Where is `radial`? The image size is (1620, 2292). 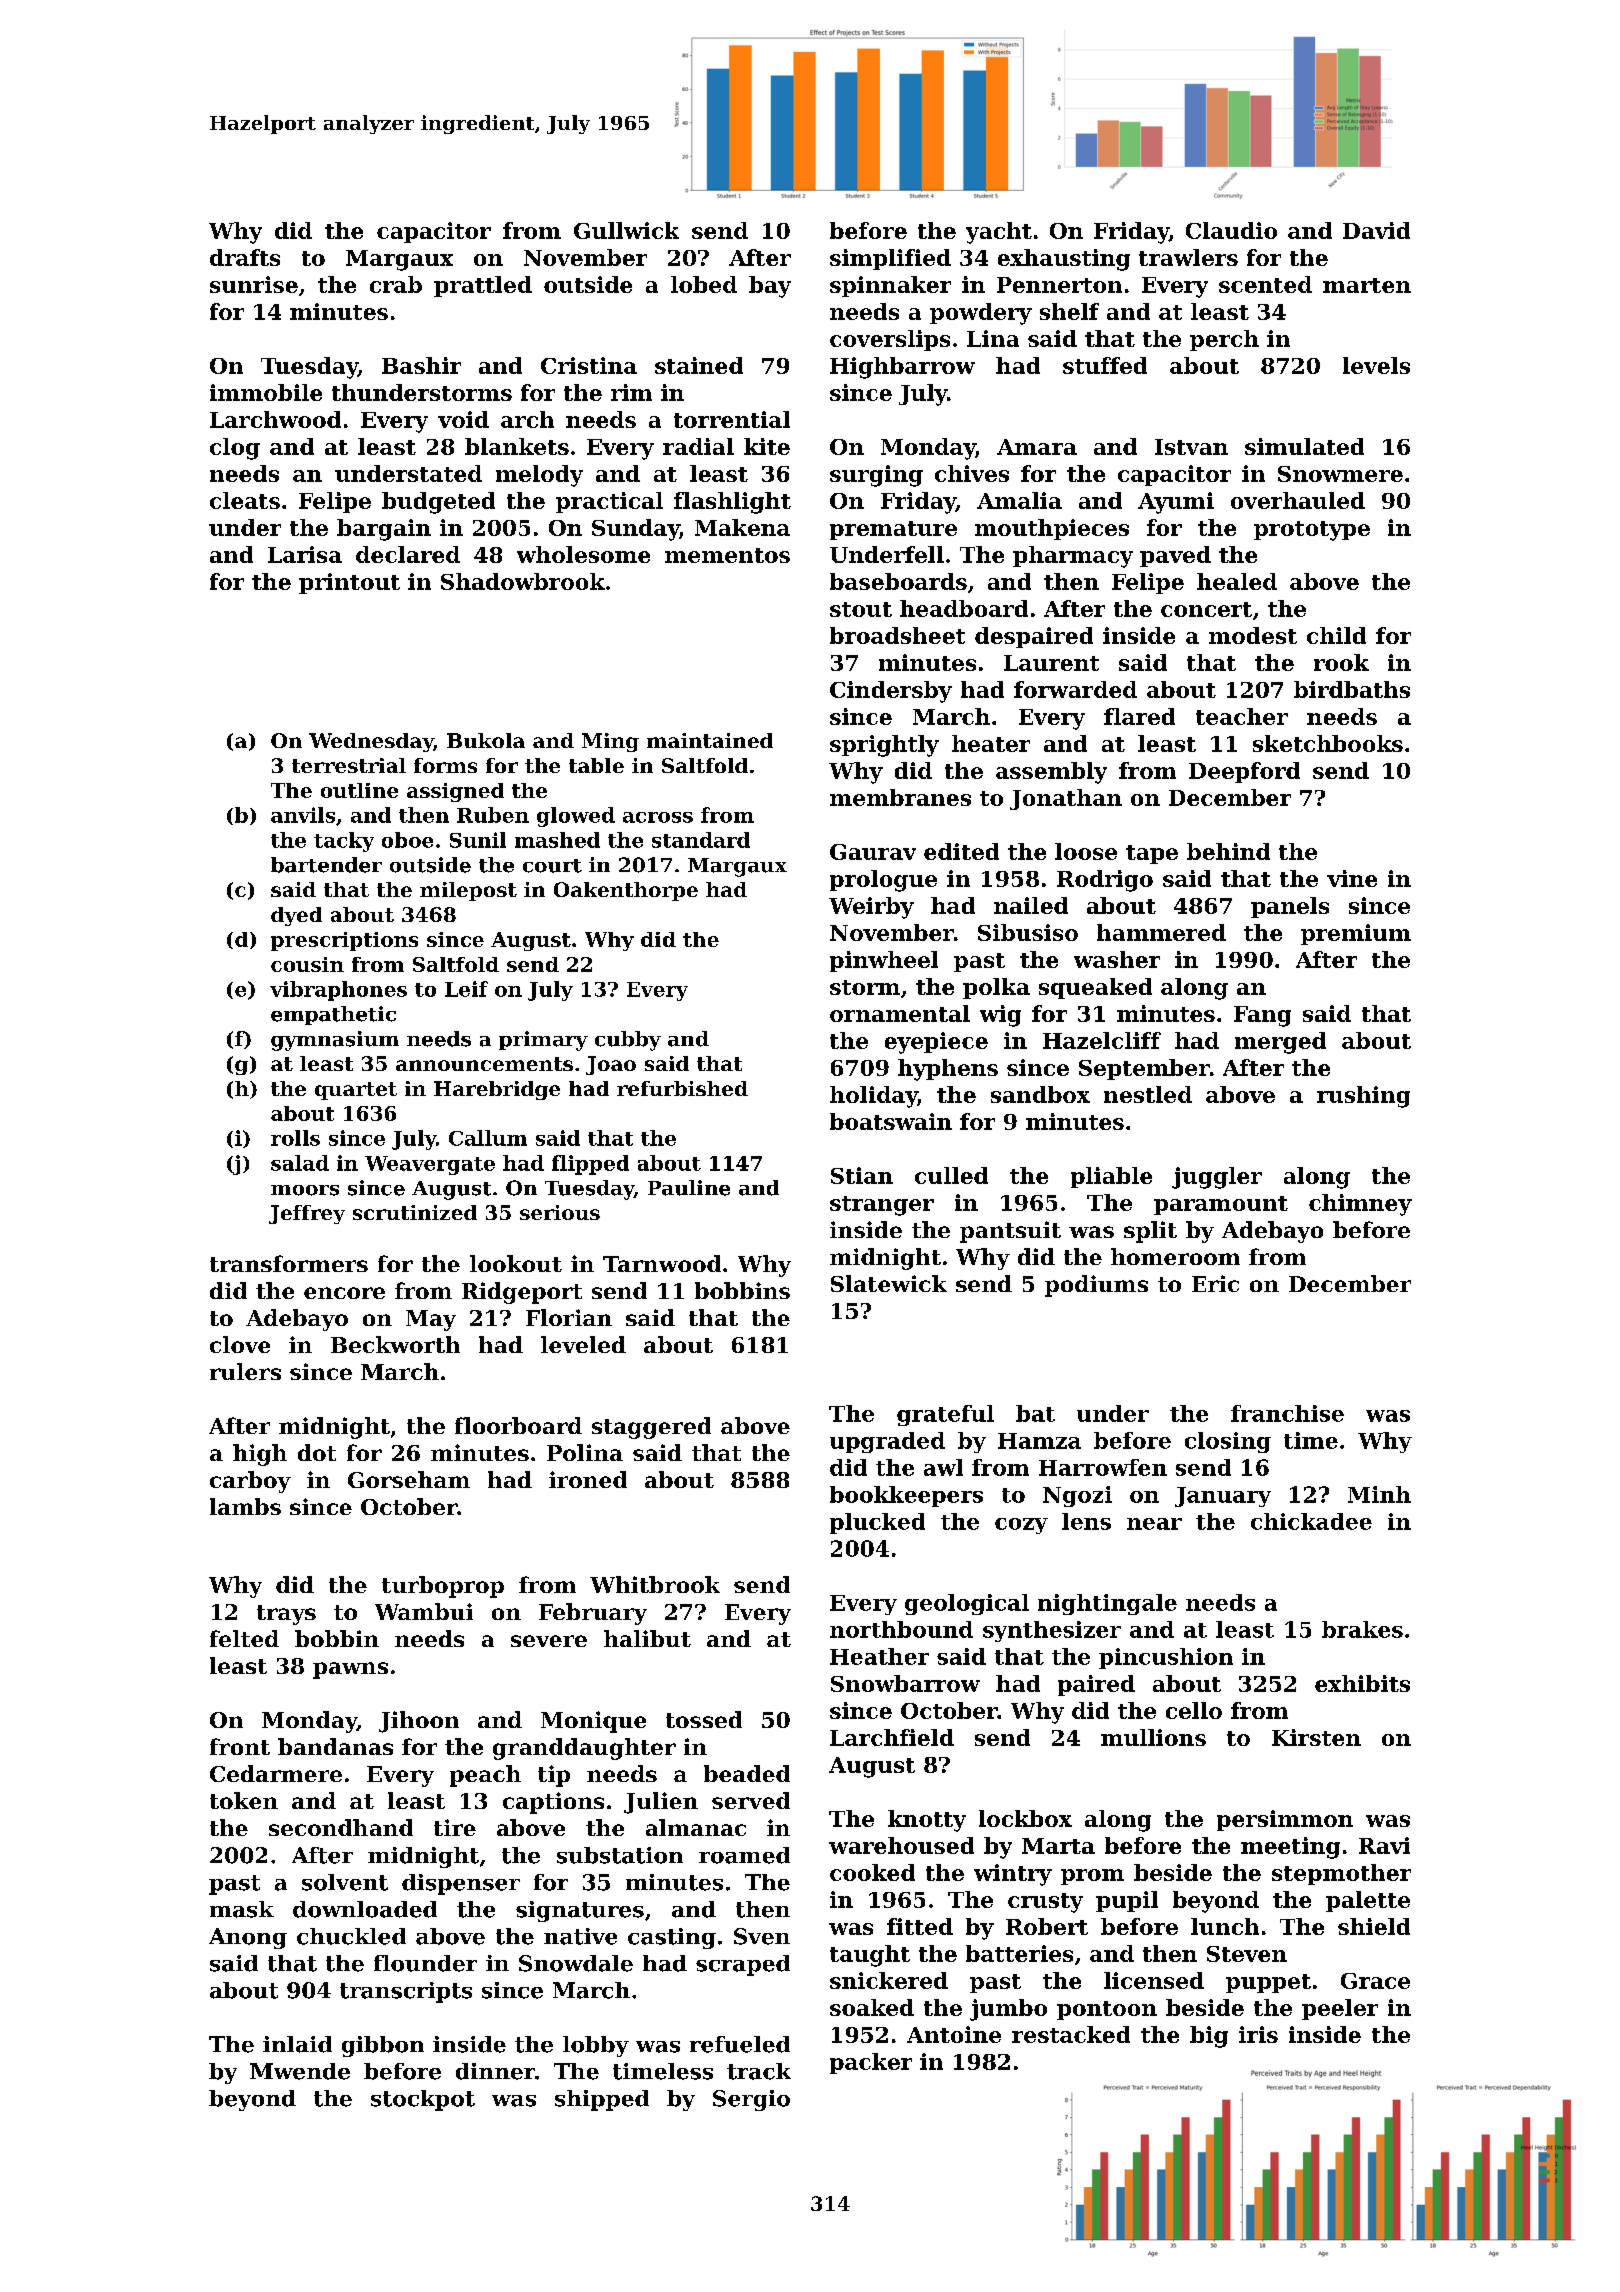
radial is located at coordinates (698, 446).
